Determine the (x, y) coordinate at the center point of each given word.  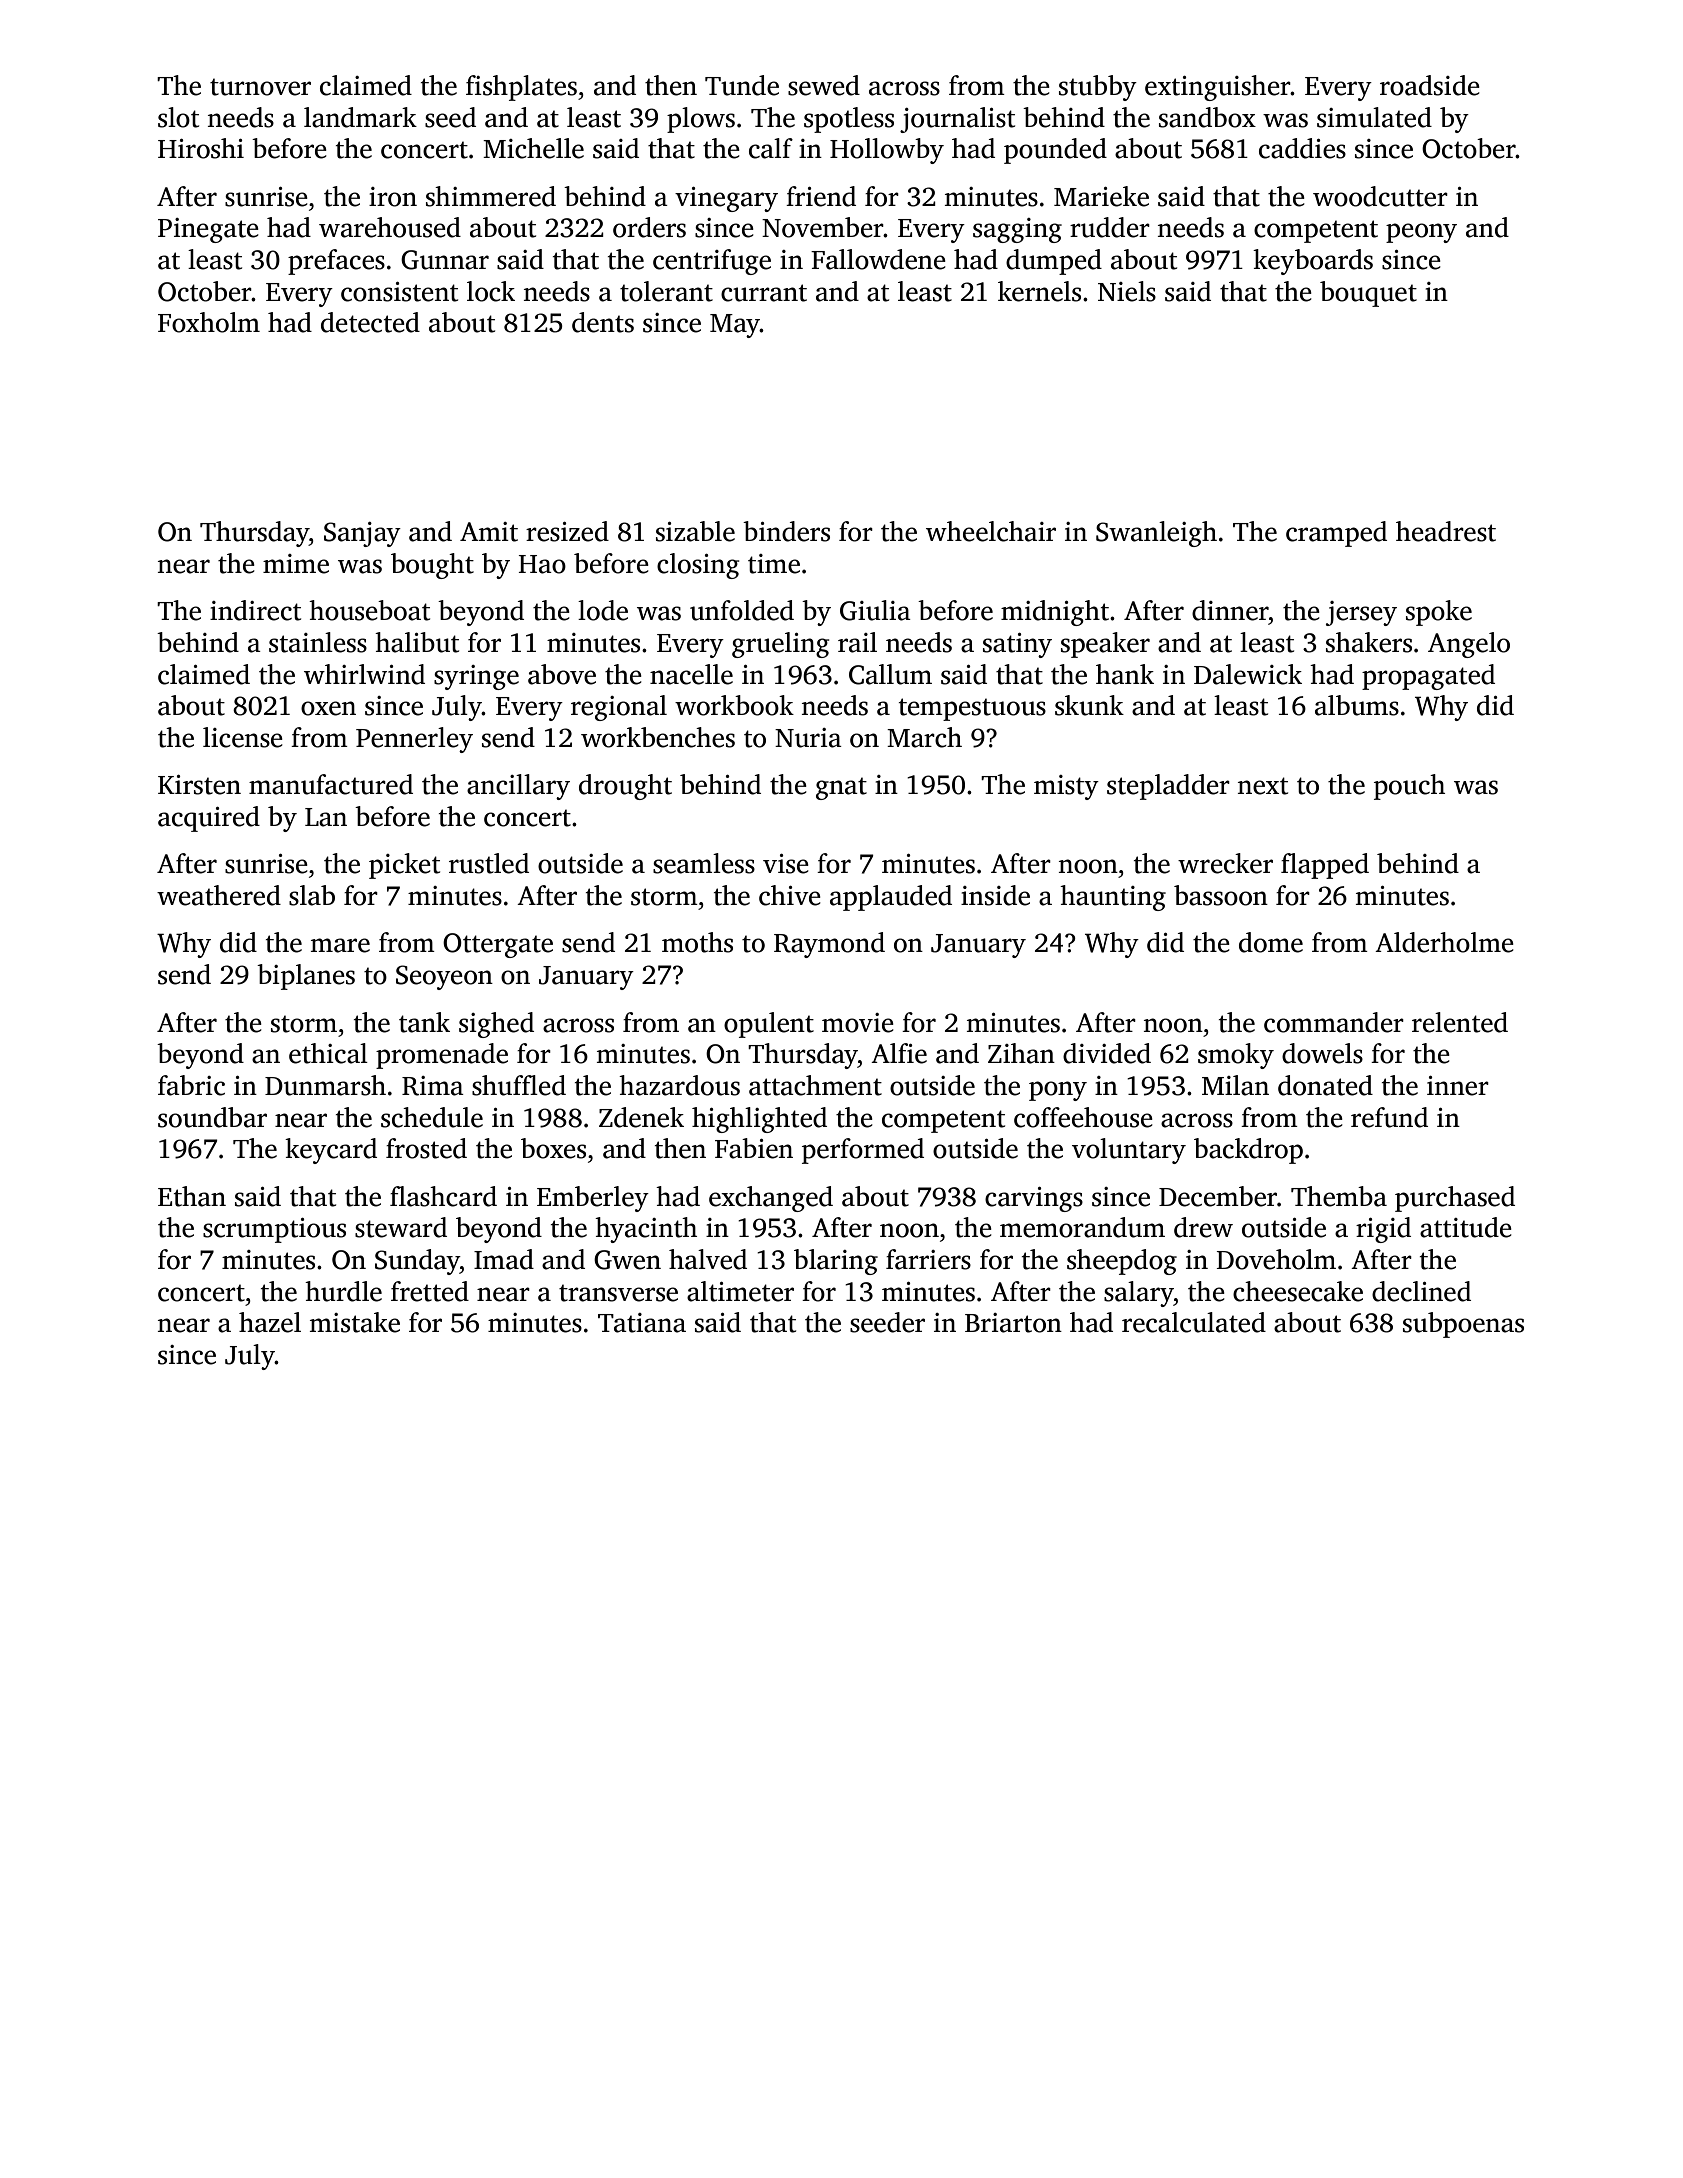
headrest (1446, 531)
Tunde (742, 85)
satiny (1017, 645)
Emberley (593, 1199)
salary (1139, 1294)
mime (296, 564)
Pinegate (208, 230)
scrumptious (274, 1230)
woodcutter (1380, 196)
